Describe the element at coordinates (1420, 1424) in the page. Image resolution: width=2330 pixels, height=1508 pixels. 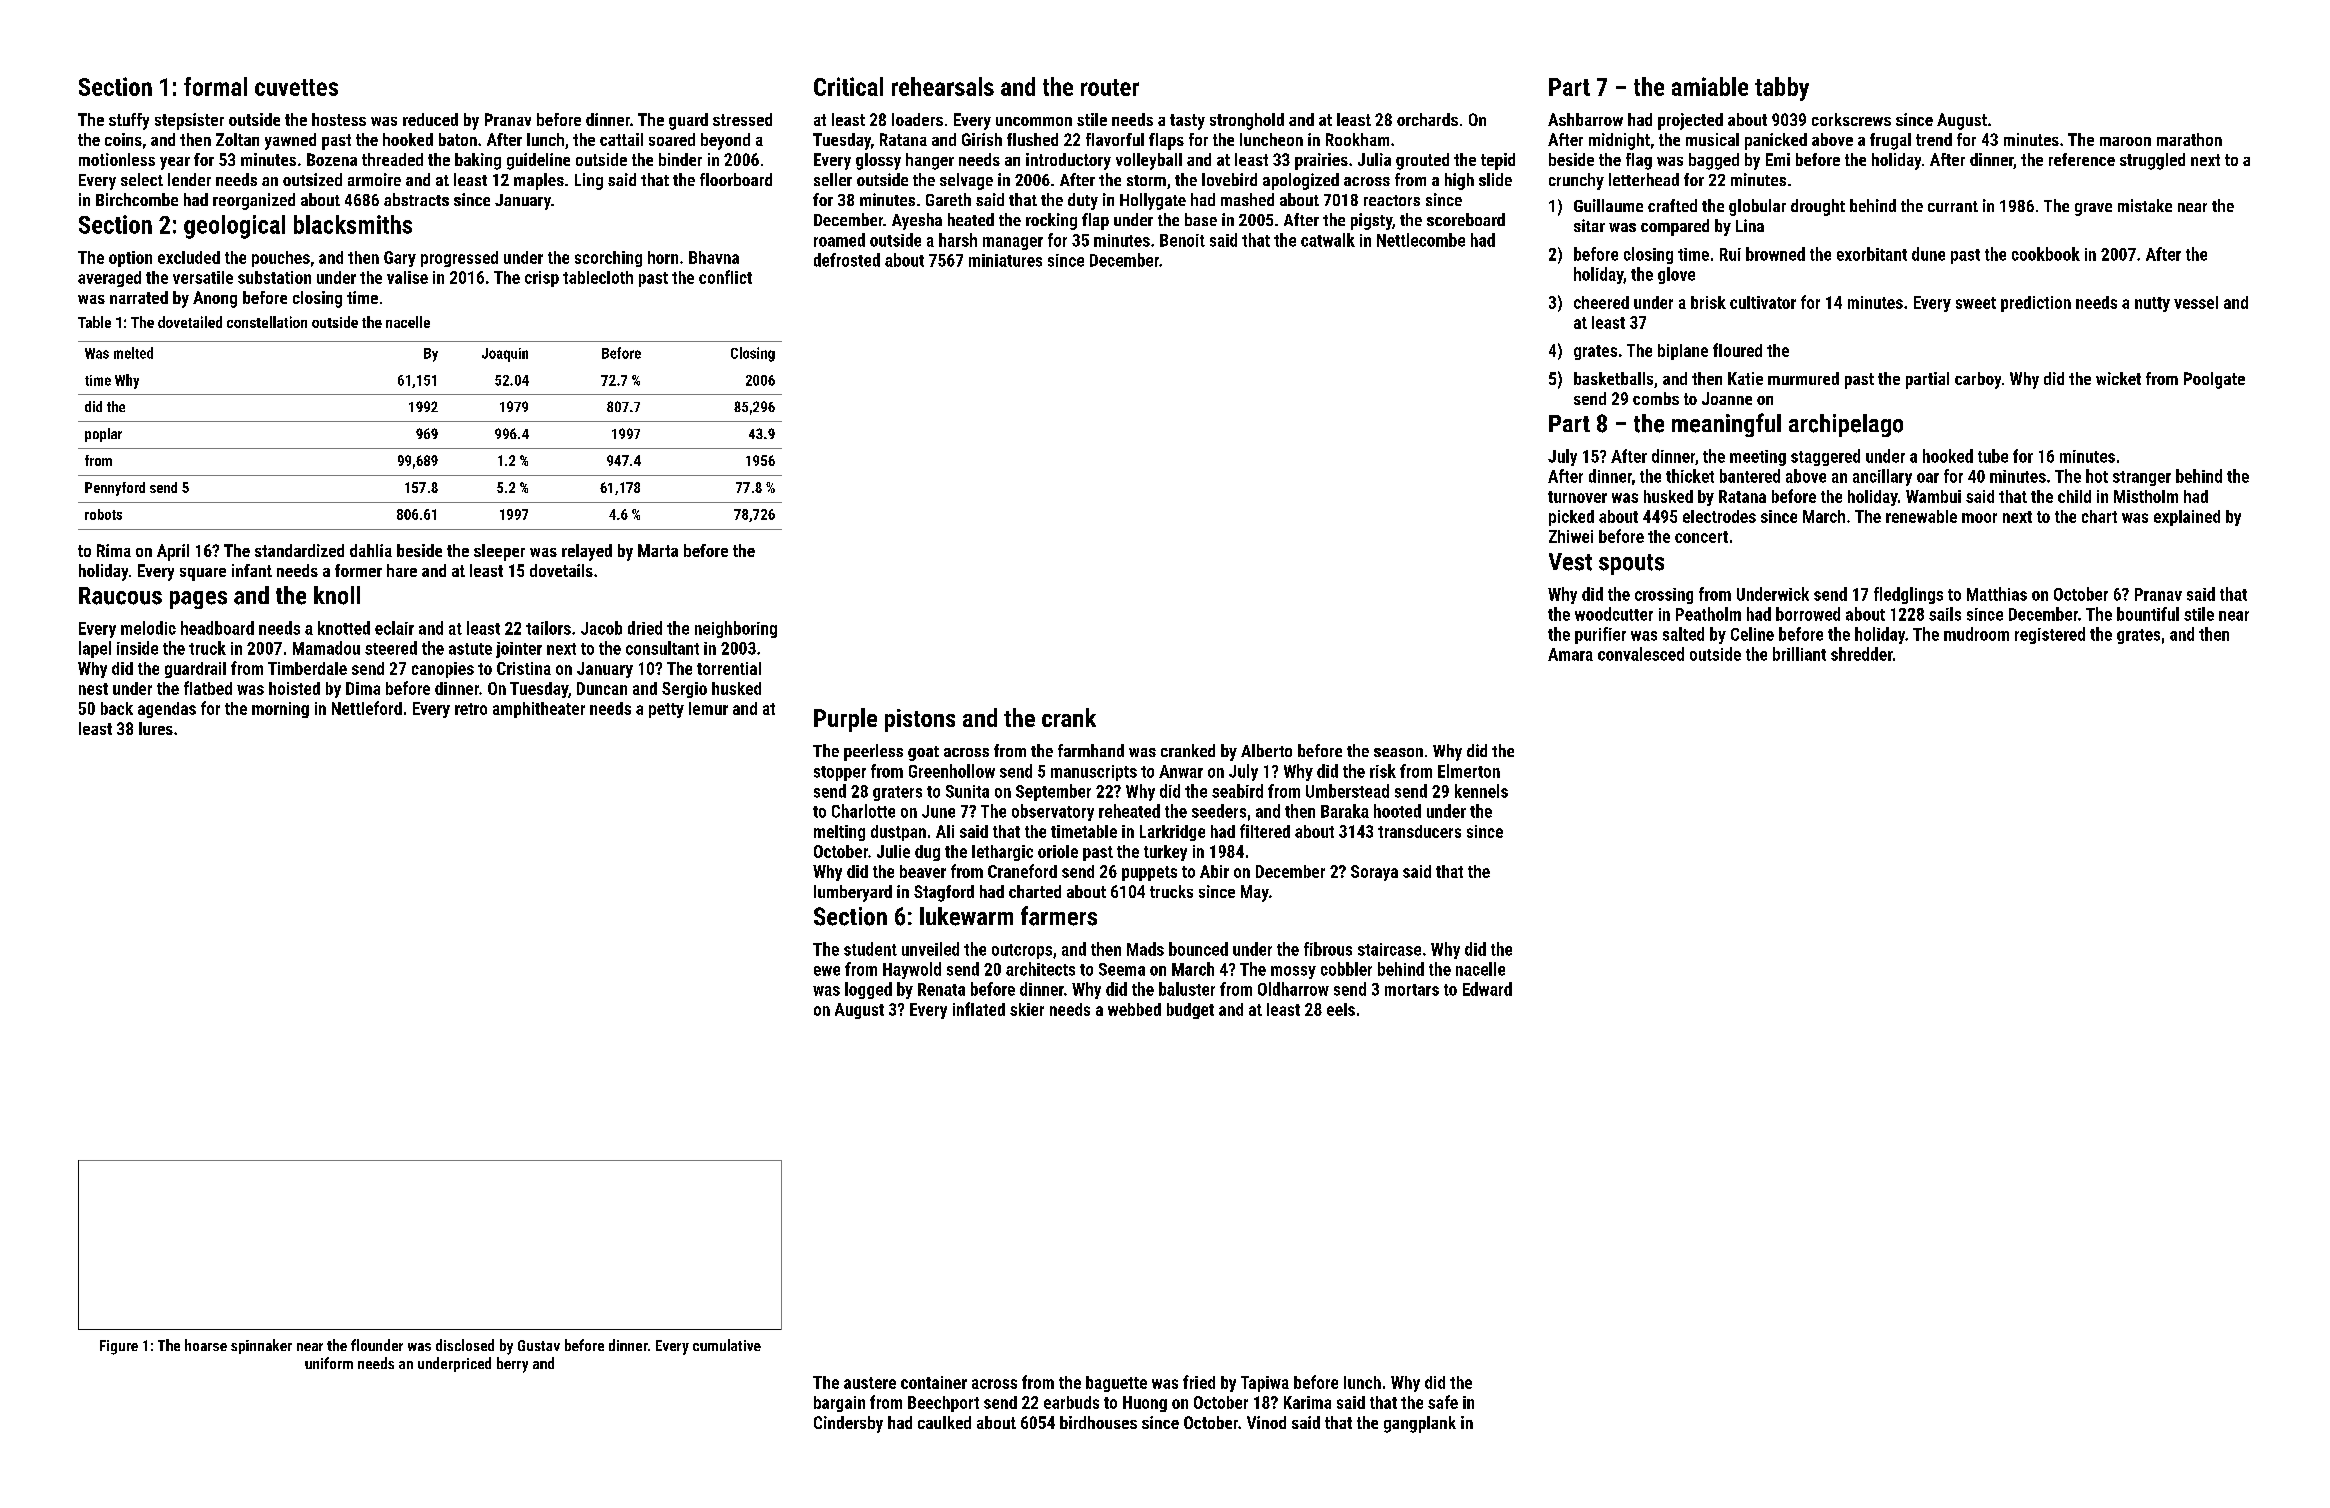
I see `gangplank` at that location.
